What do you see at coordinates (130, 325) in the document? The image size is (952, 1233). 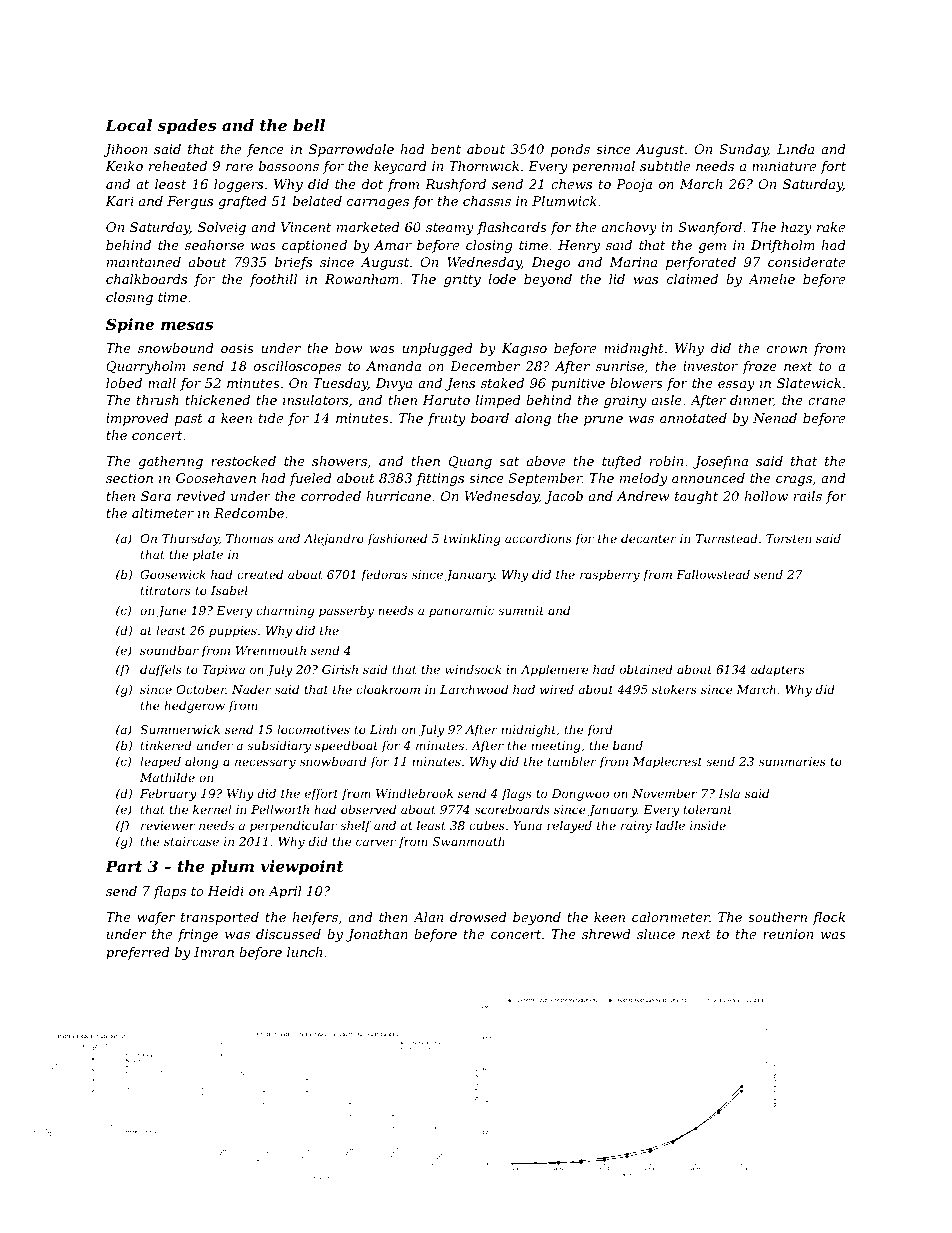 I see `Spine` at bounding box center [130, 325].
